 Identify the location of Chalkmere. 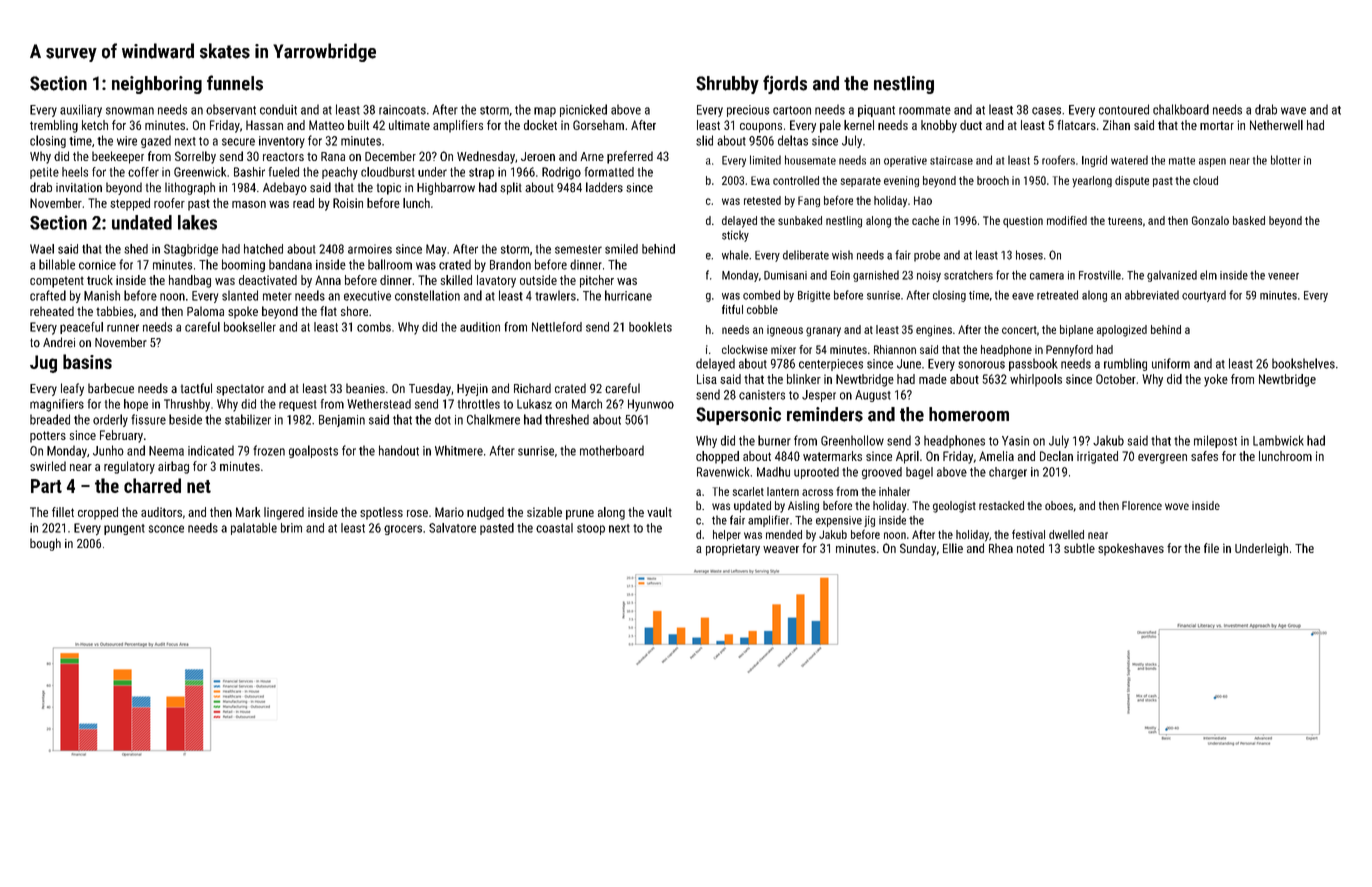
(493, 419).
